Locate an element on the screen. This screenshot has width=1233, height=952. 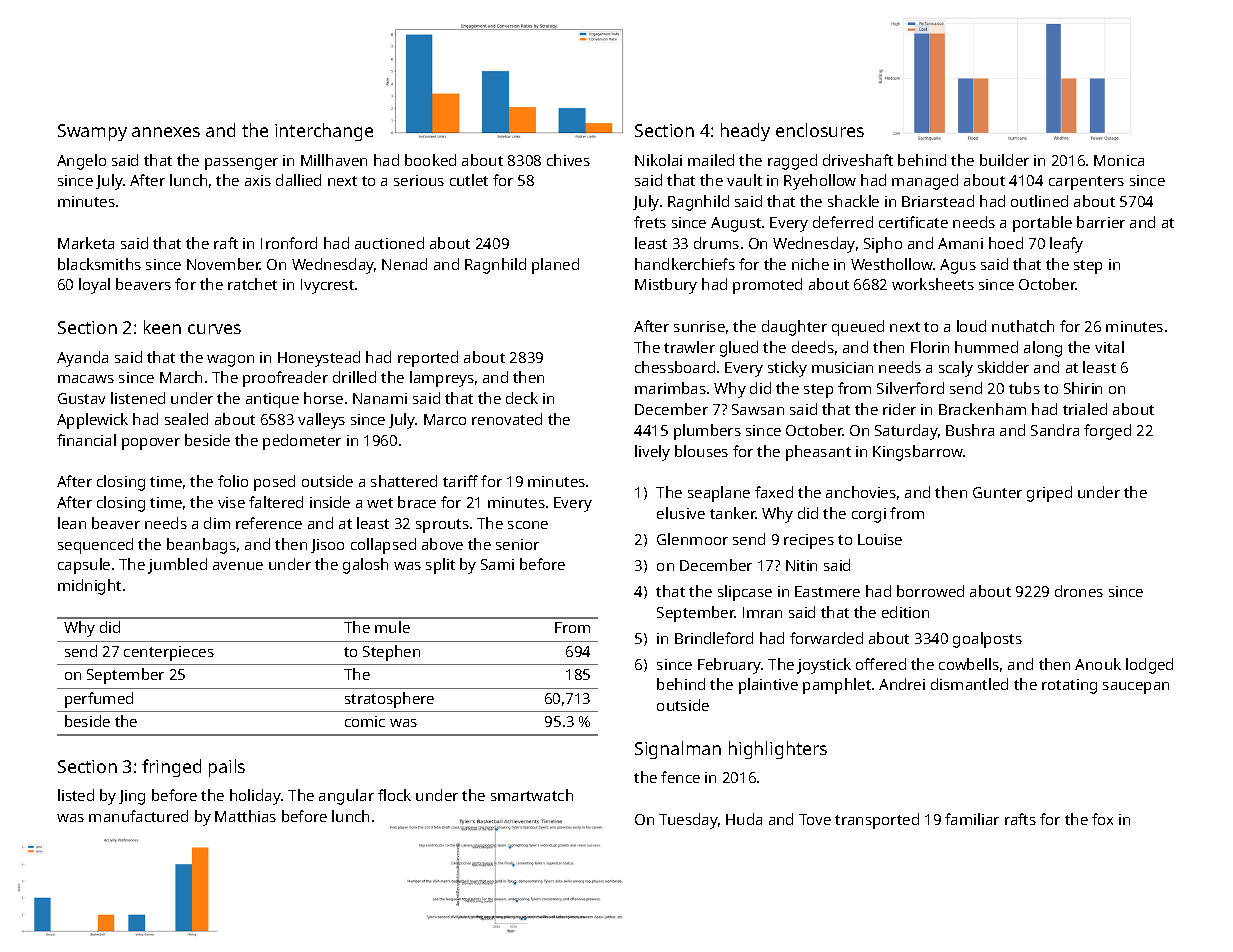
Shirin is located at coordinates (1083, 388).
